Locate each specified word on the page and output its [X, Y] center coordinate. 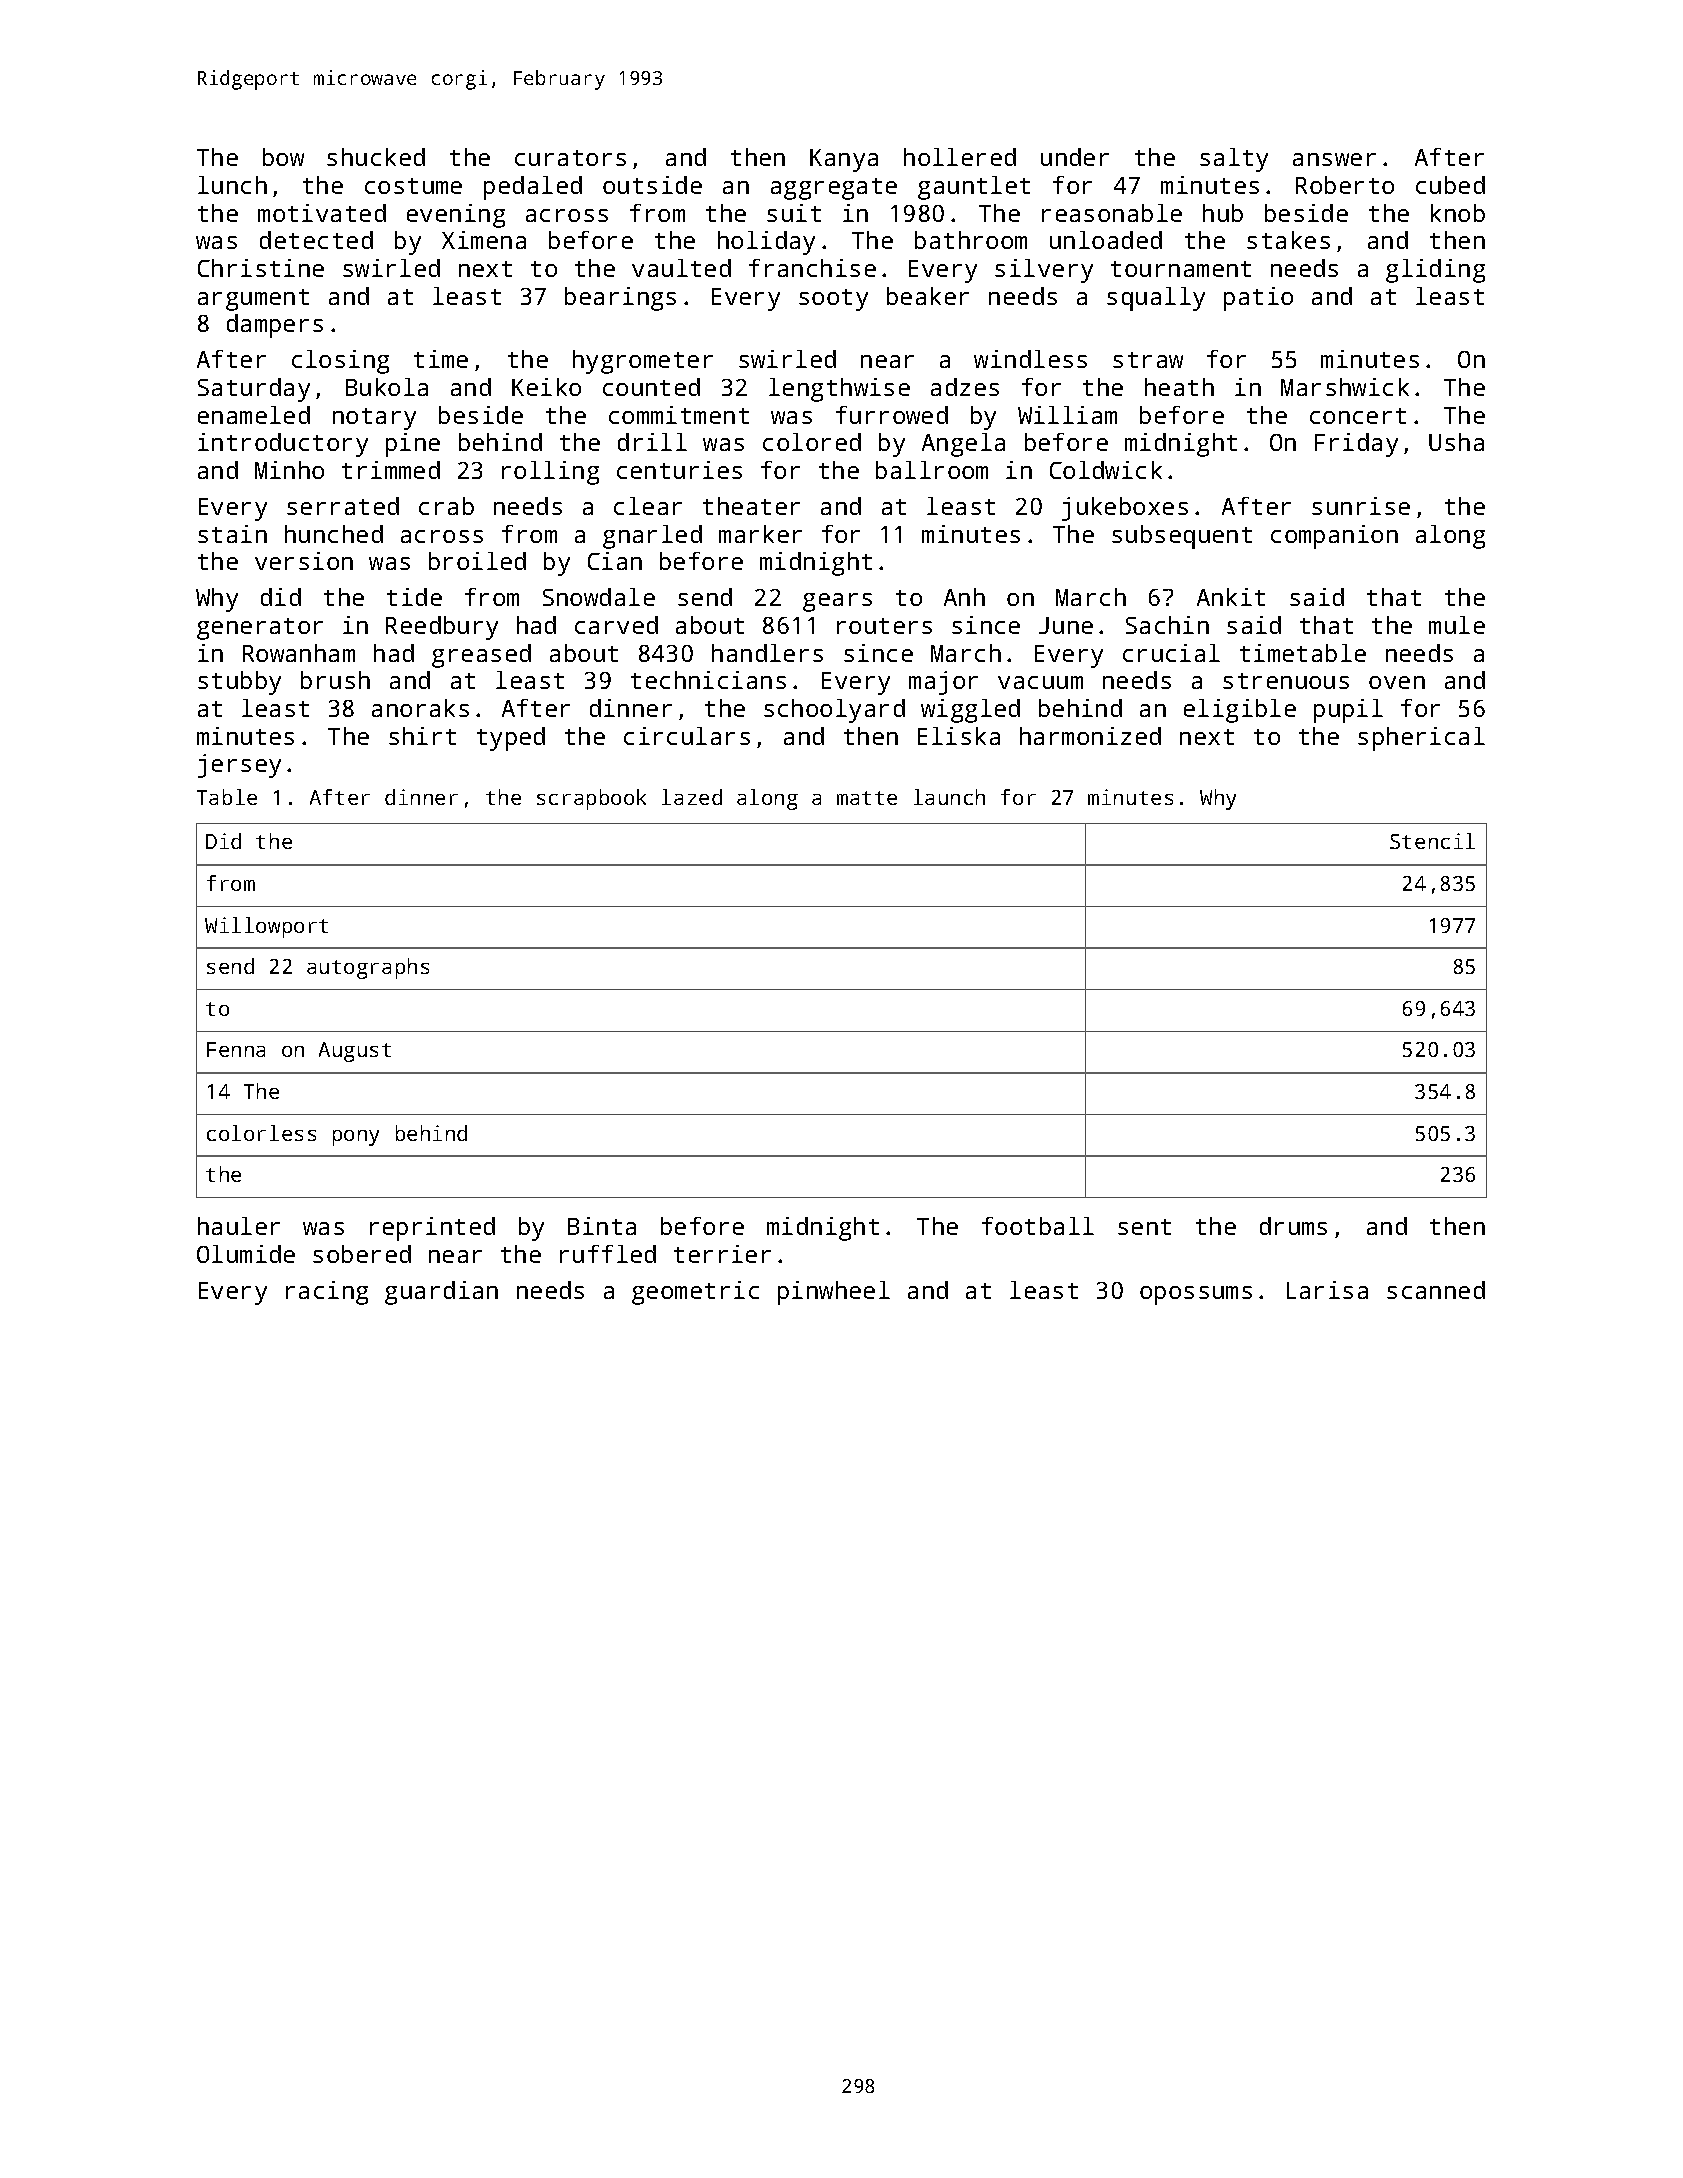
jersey [239, 766]
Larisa [1327, 1290]
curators [570, 158]
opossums [1196, 1295]
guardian [441, 1293]
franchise [812, 268]
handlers [767, 653]
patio [1258, 299]
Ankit [1231, 597]
